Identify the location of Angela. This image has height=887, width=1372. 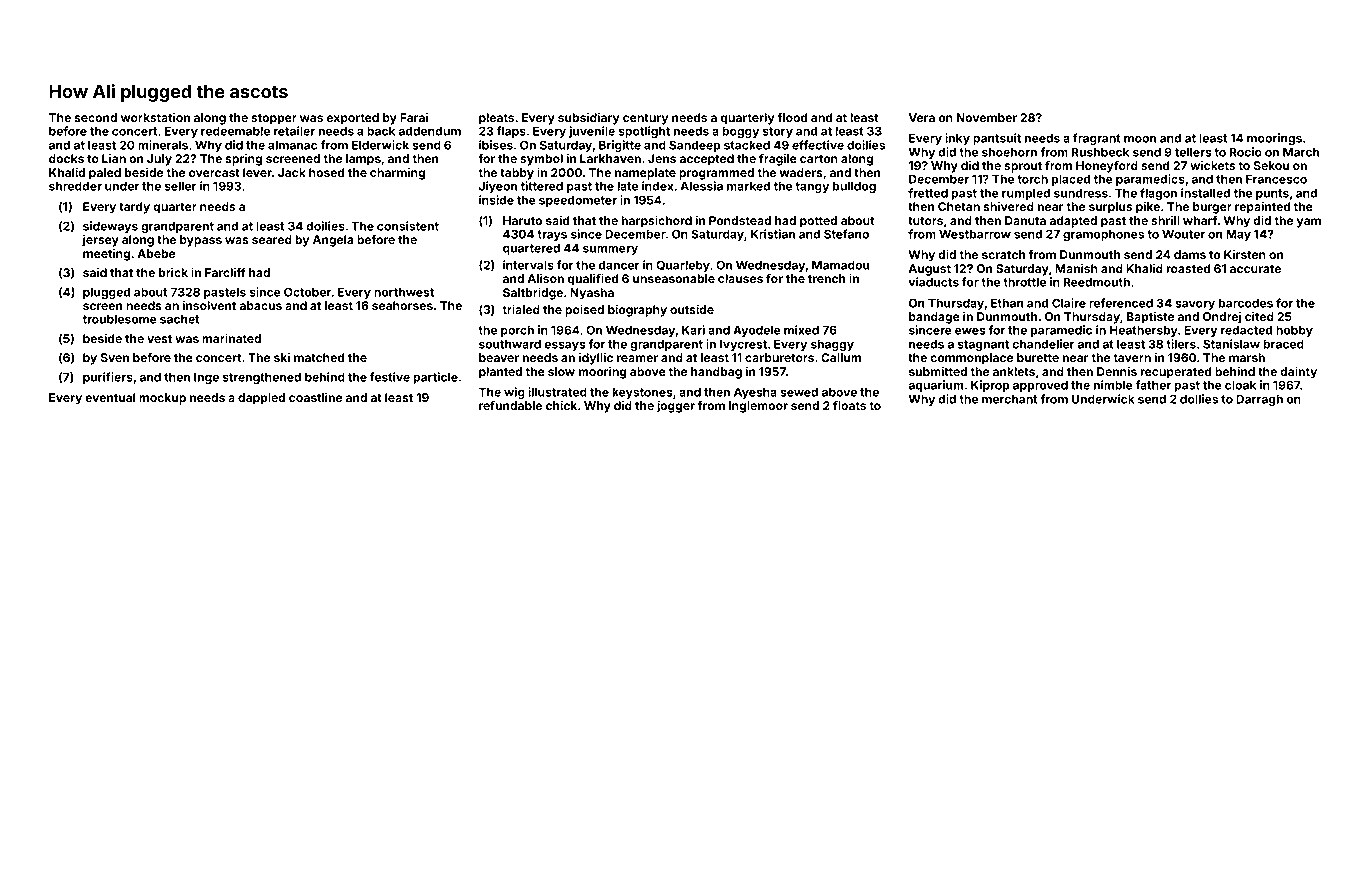
(333, 241).
